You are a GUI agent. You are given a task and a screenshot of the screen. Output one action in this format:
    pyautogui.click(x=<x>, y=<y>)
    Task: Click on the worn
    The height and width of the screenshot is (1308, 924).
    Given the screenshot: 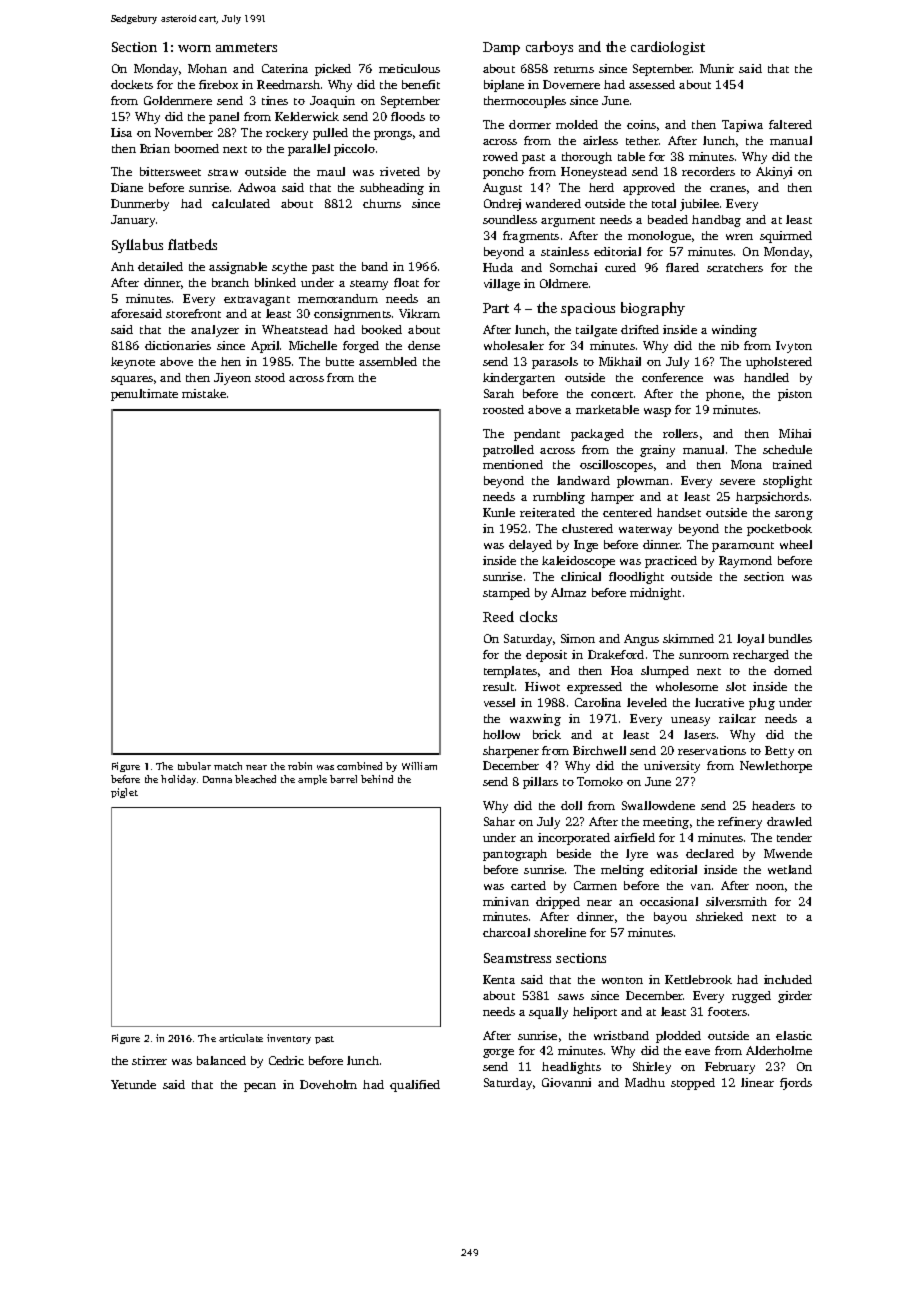 What is the action you would take?
    pyautogui.click(x=194, y=48)
